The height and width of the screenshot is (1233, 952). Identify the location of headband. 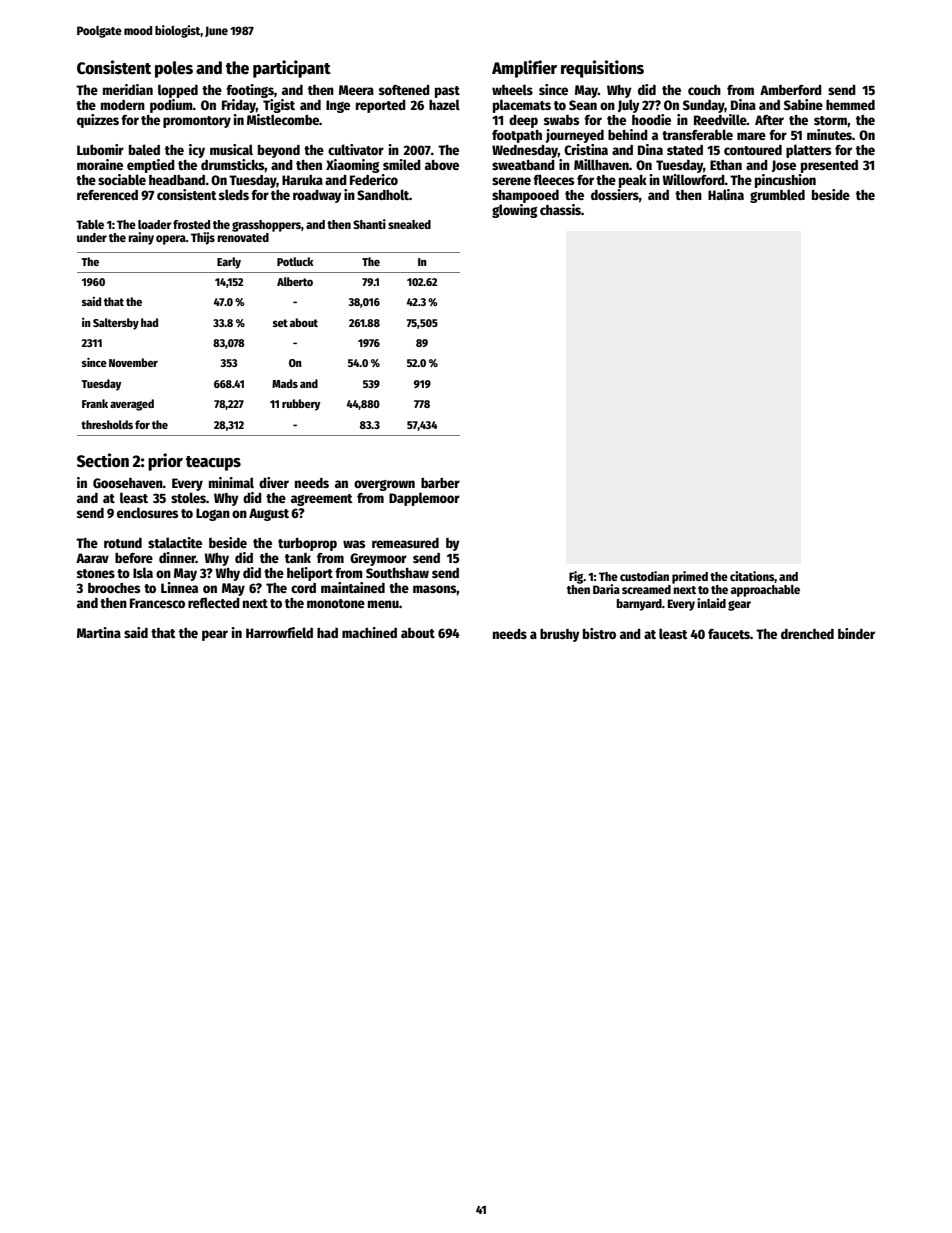
(177, 180).
